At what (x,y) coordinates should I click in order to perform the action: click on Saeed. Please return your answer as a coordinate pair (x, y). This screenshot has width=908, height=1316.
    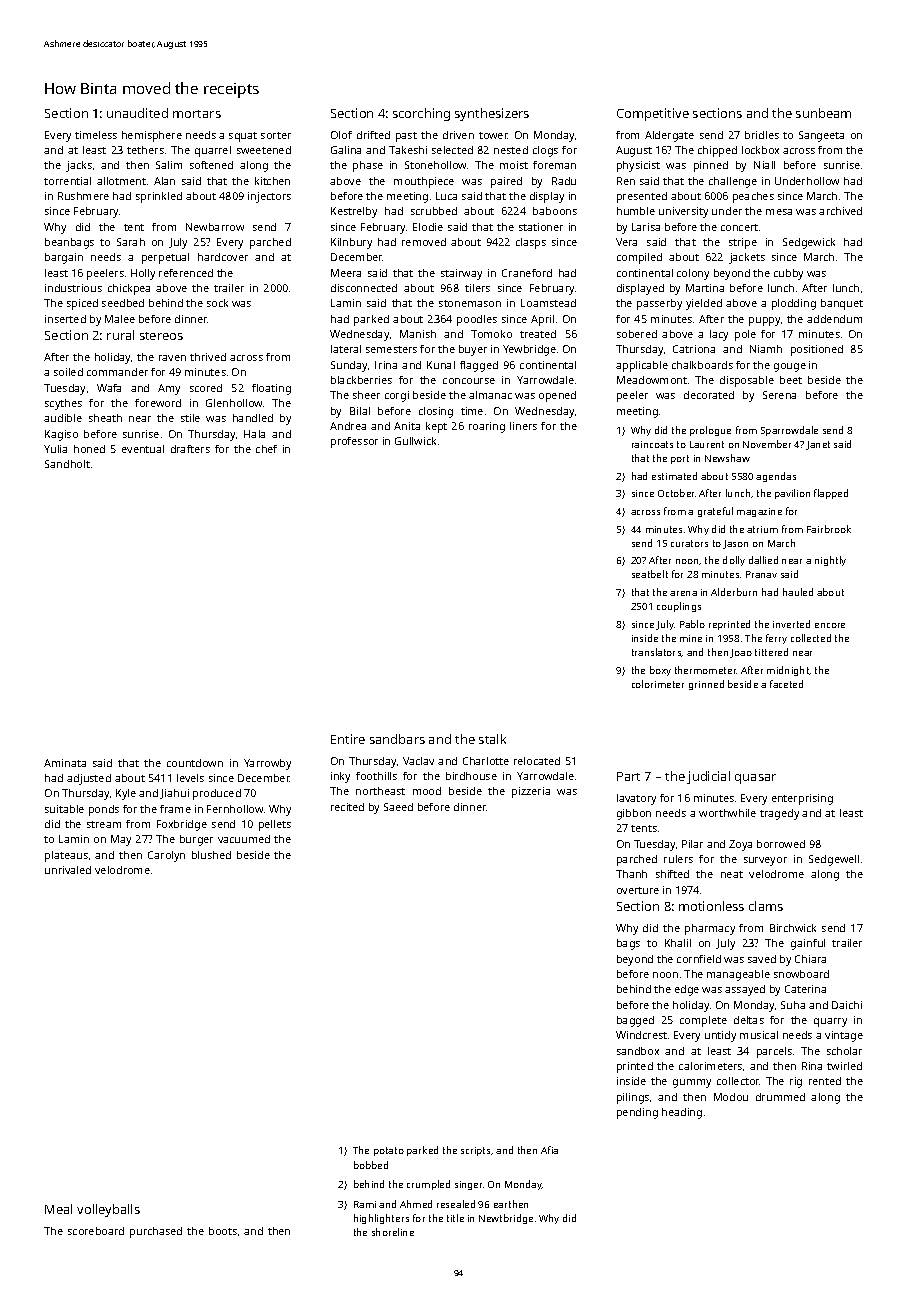
    Looking at the image, I should click on (398, 807).
